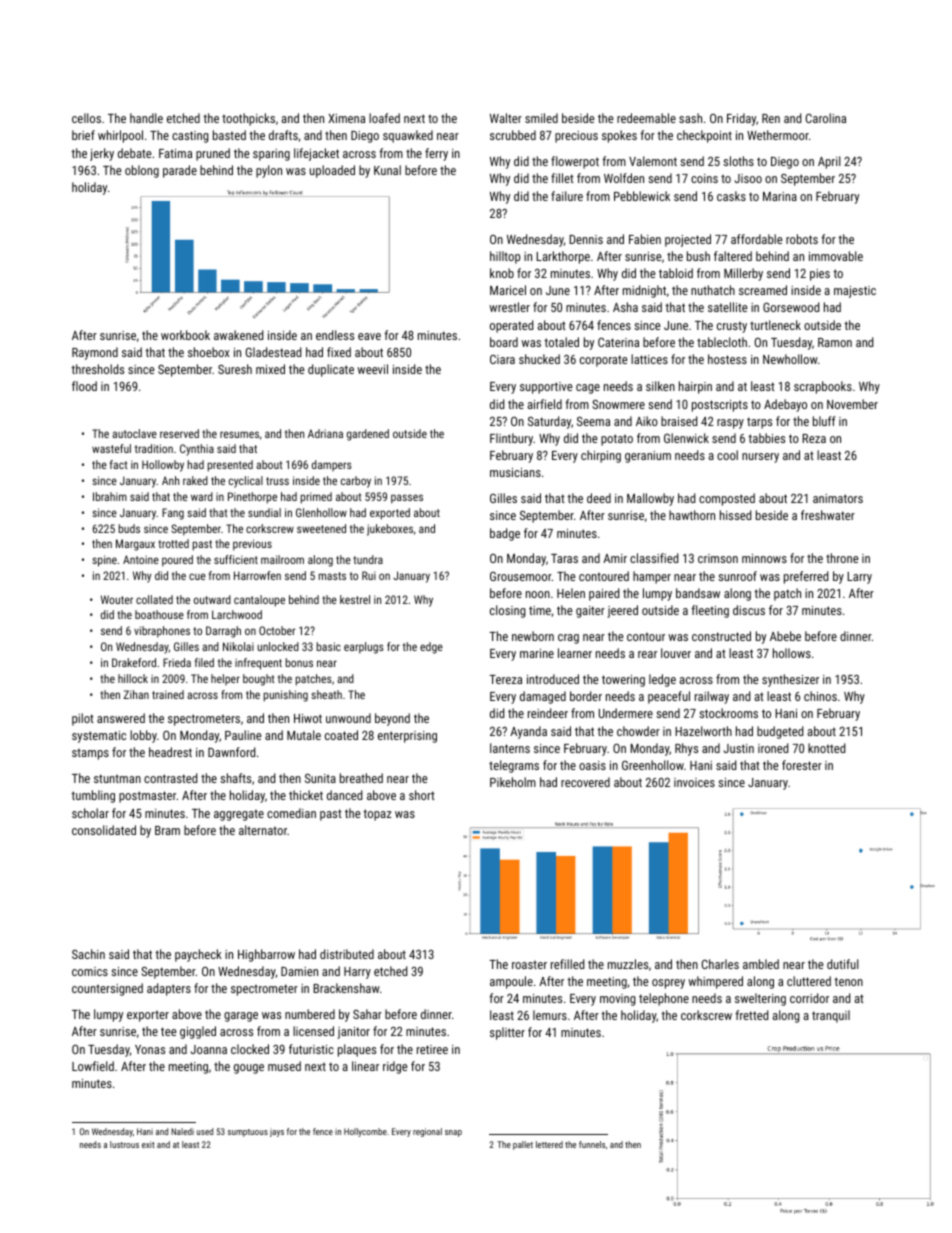  Describe the element at coordinates (824, 421) in the screenshot. I see `bluff` at that location.
